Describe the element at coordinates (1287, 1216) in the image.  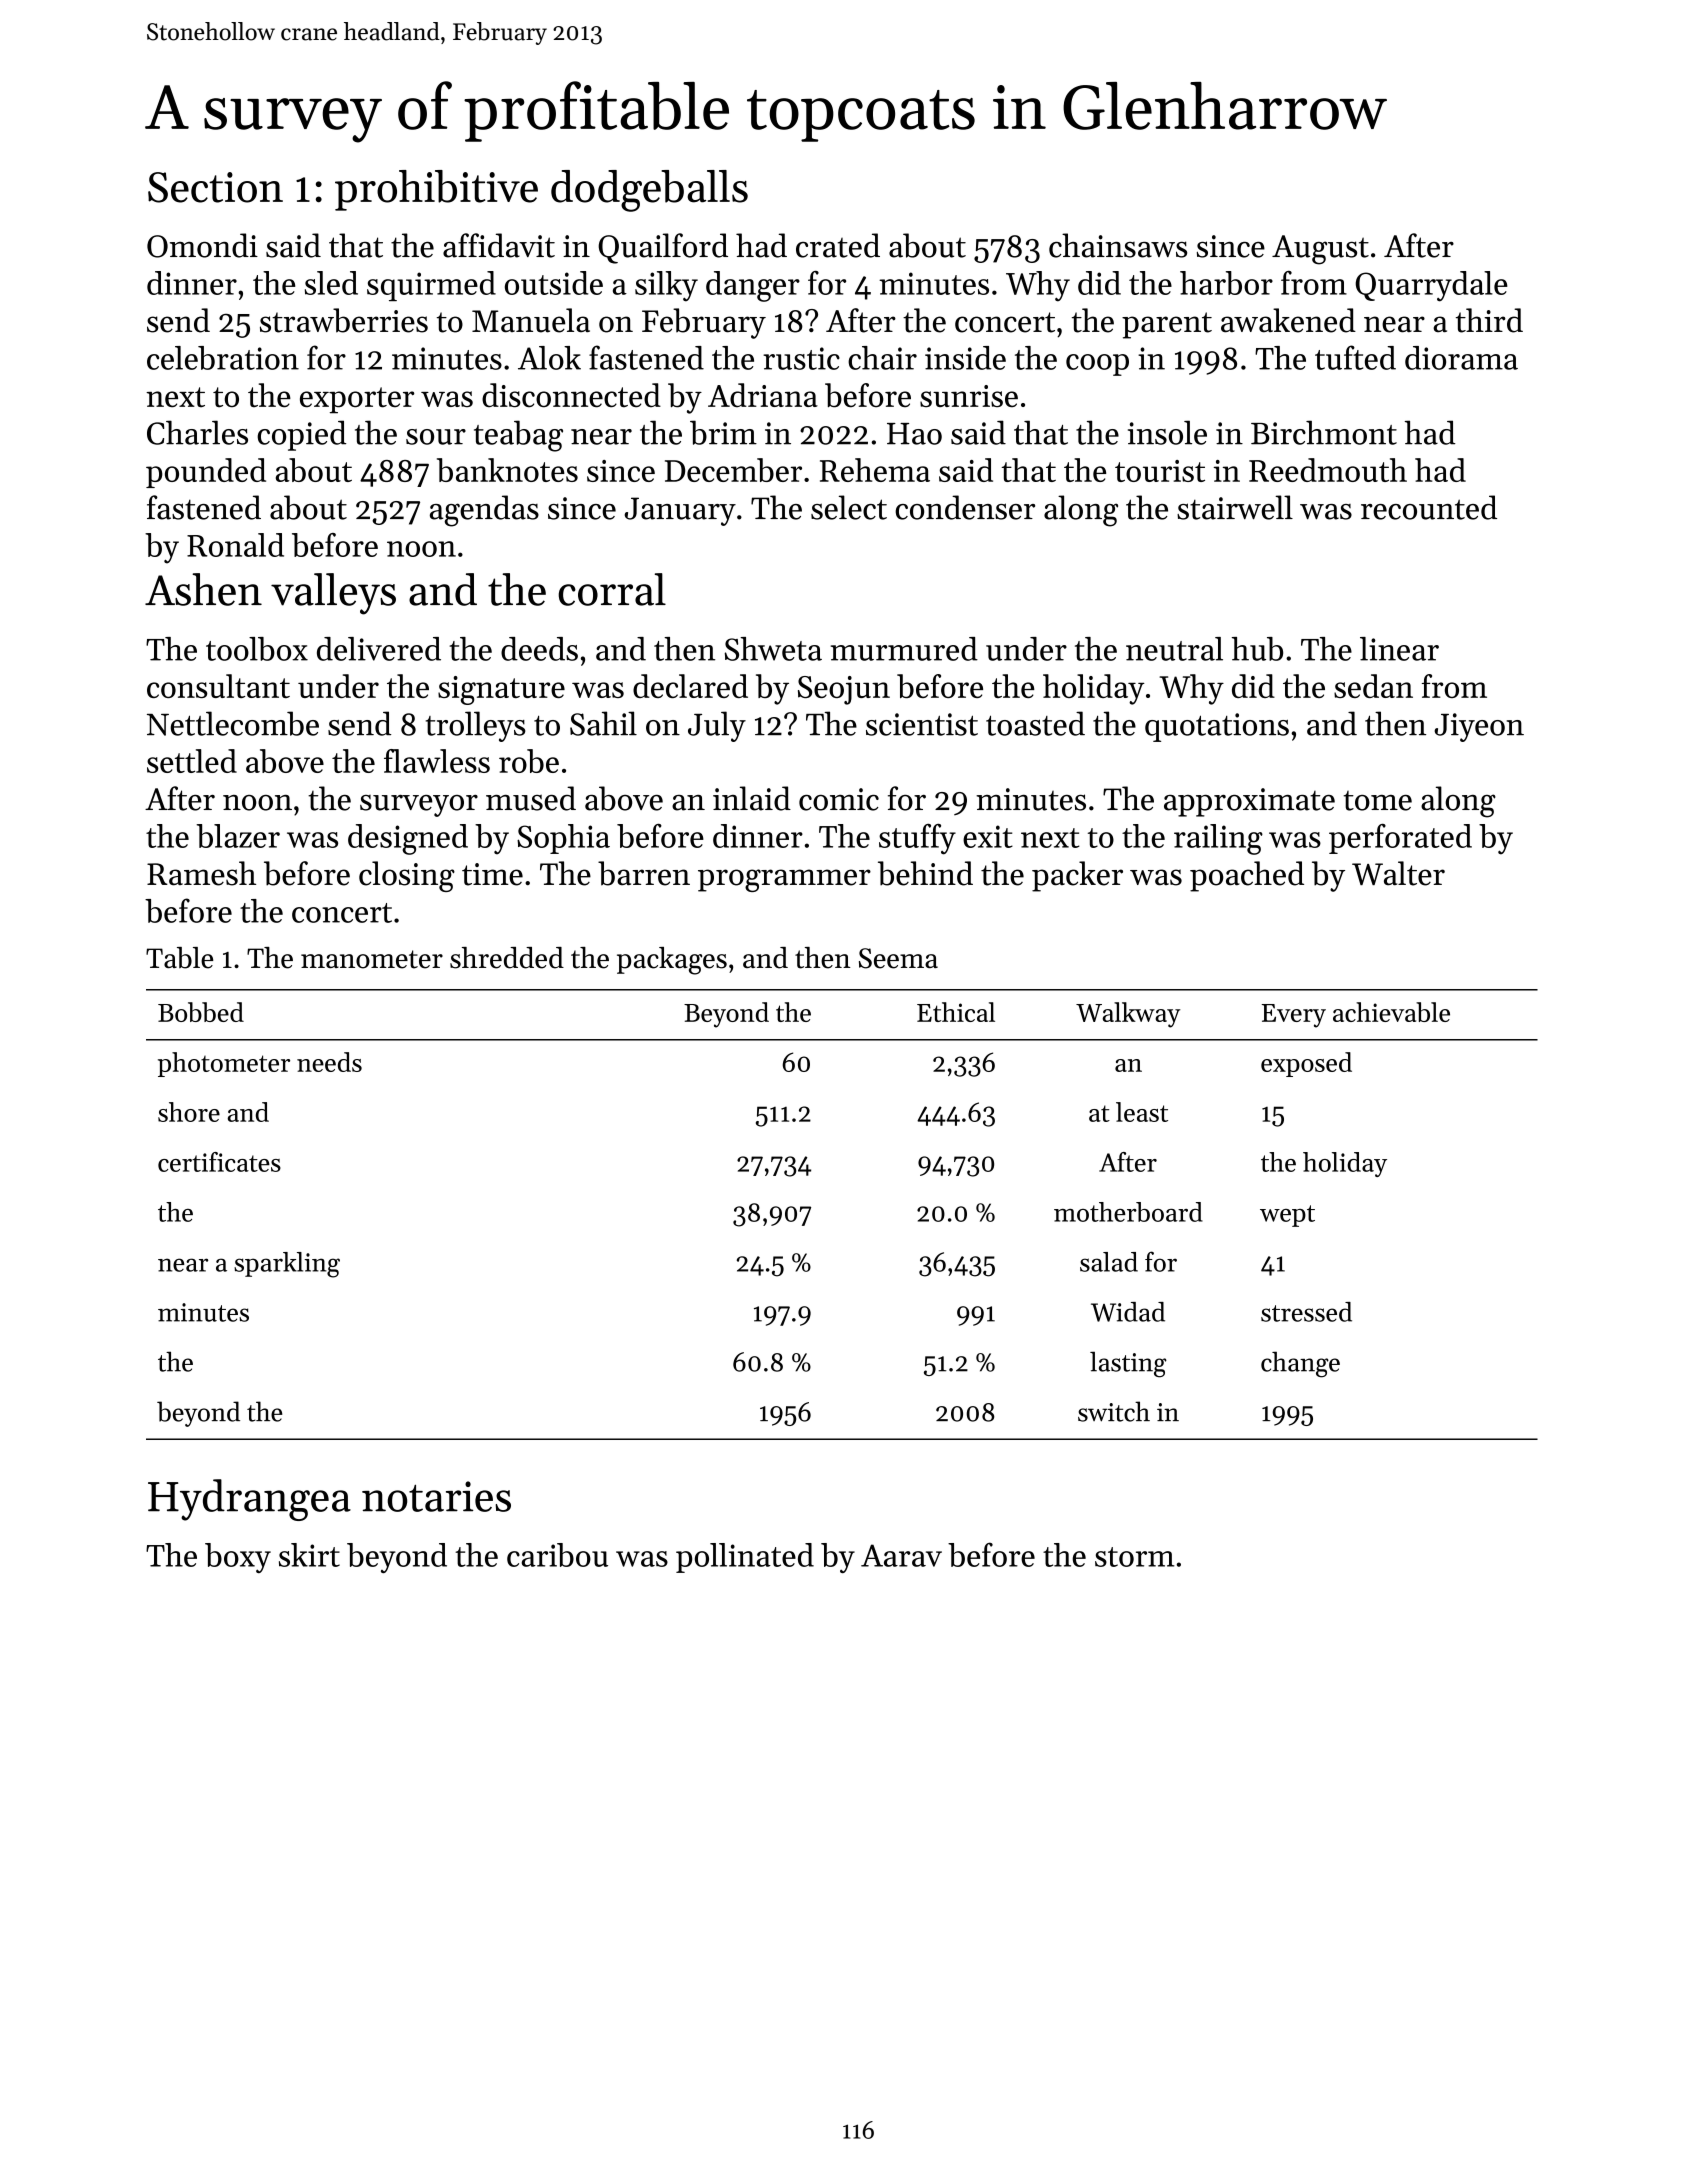
I see `wept` at that location.
